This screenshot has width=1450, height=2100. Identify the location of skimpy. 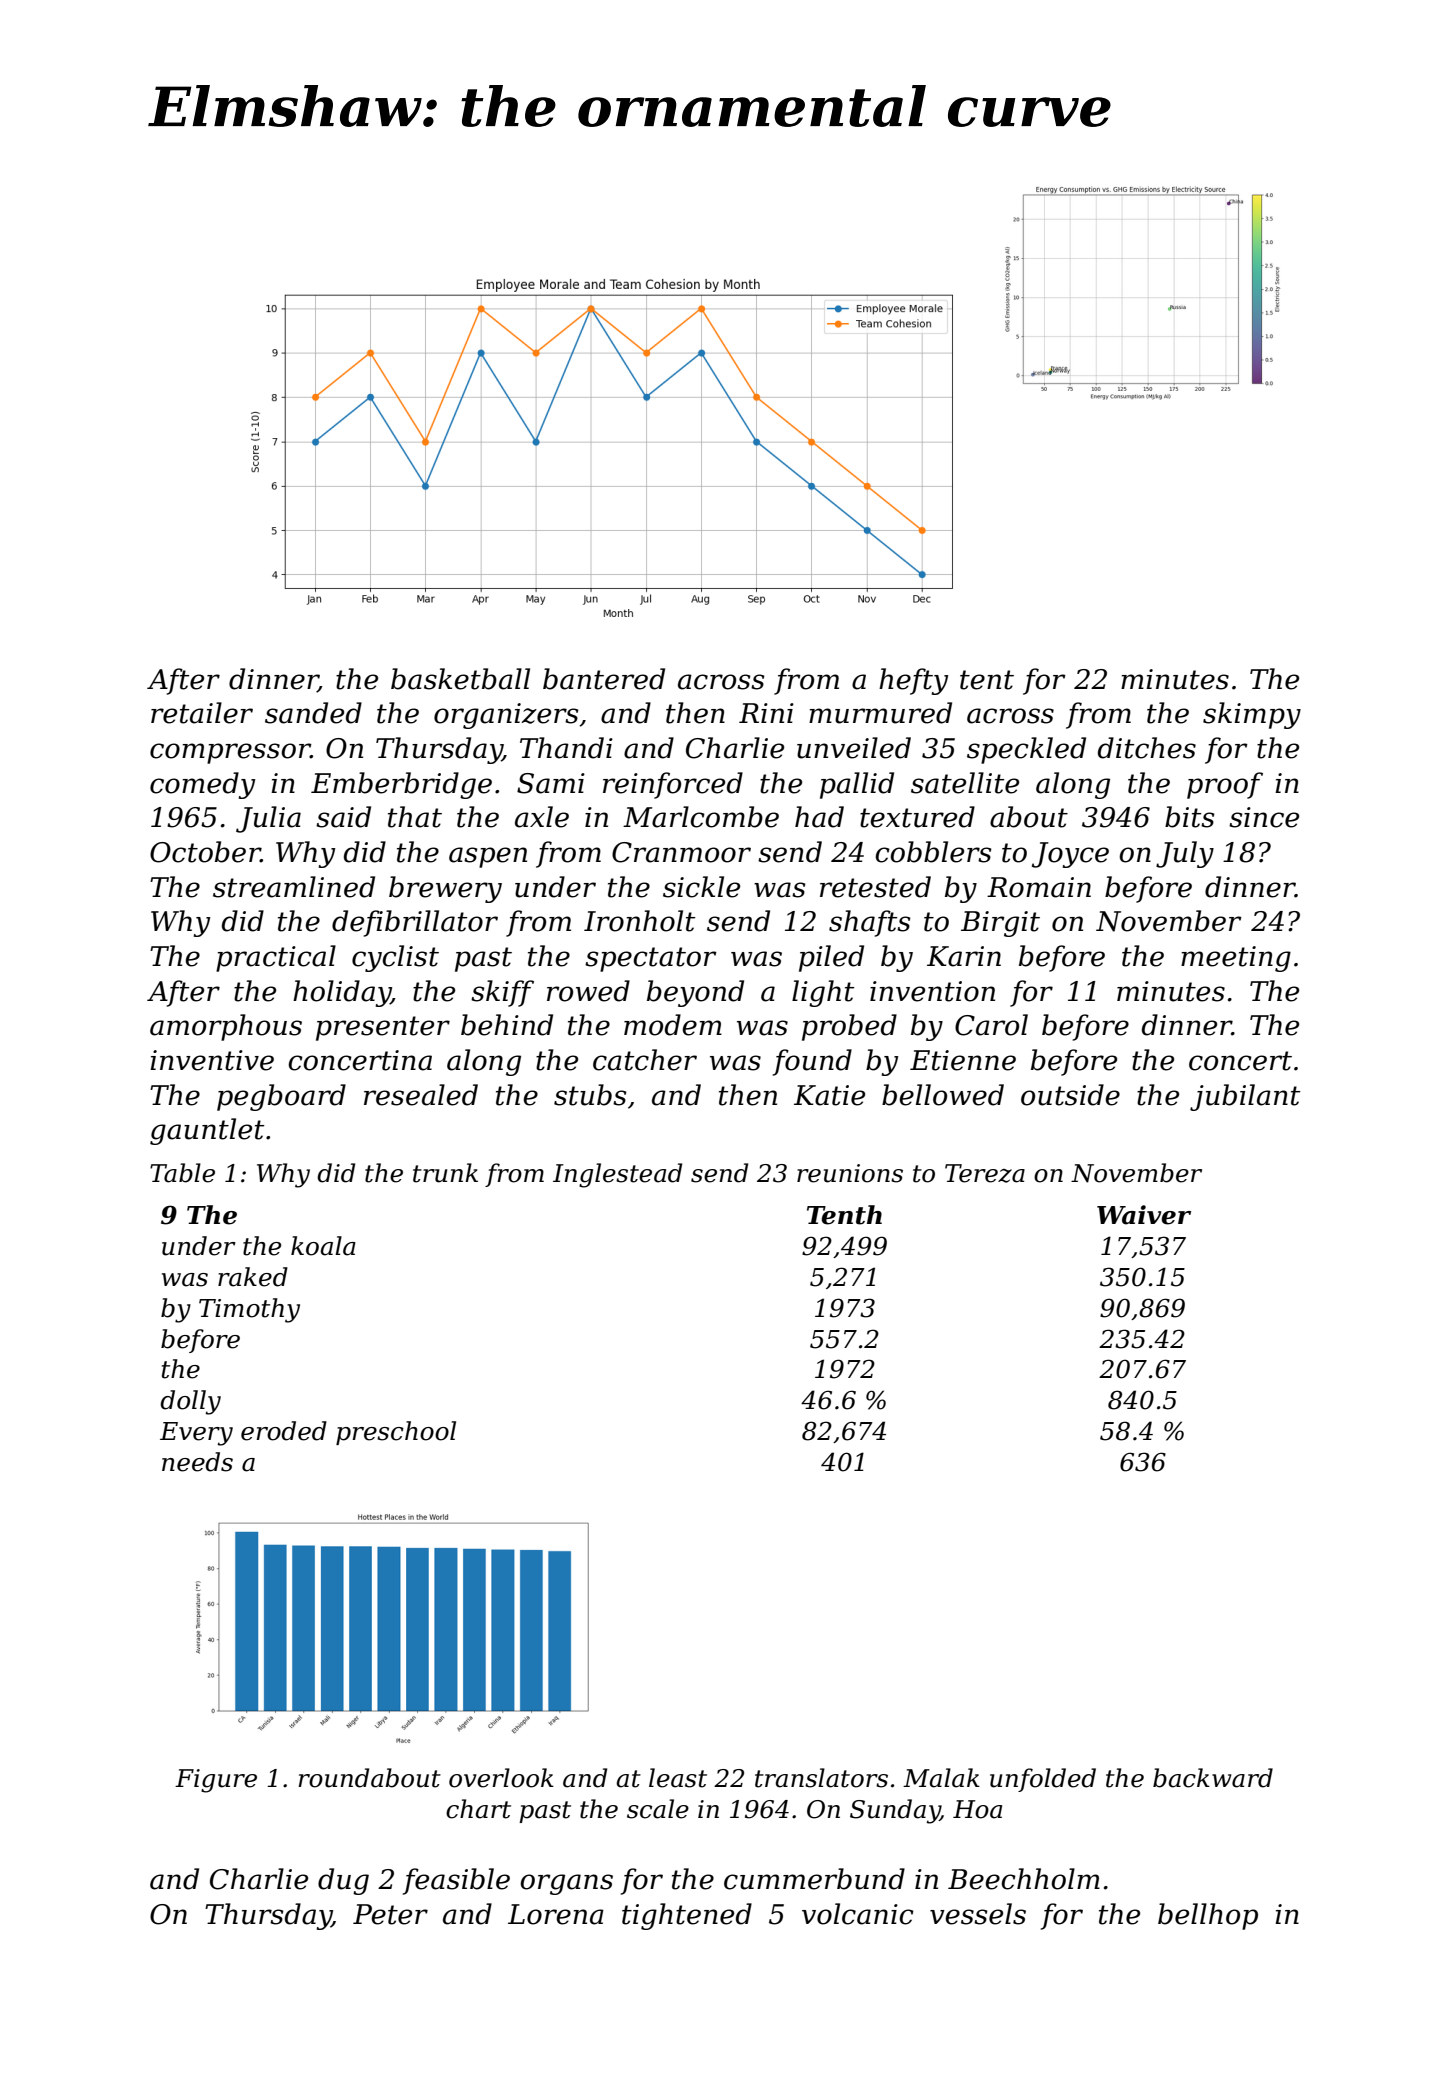
(1252, 715).
